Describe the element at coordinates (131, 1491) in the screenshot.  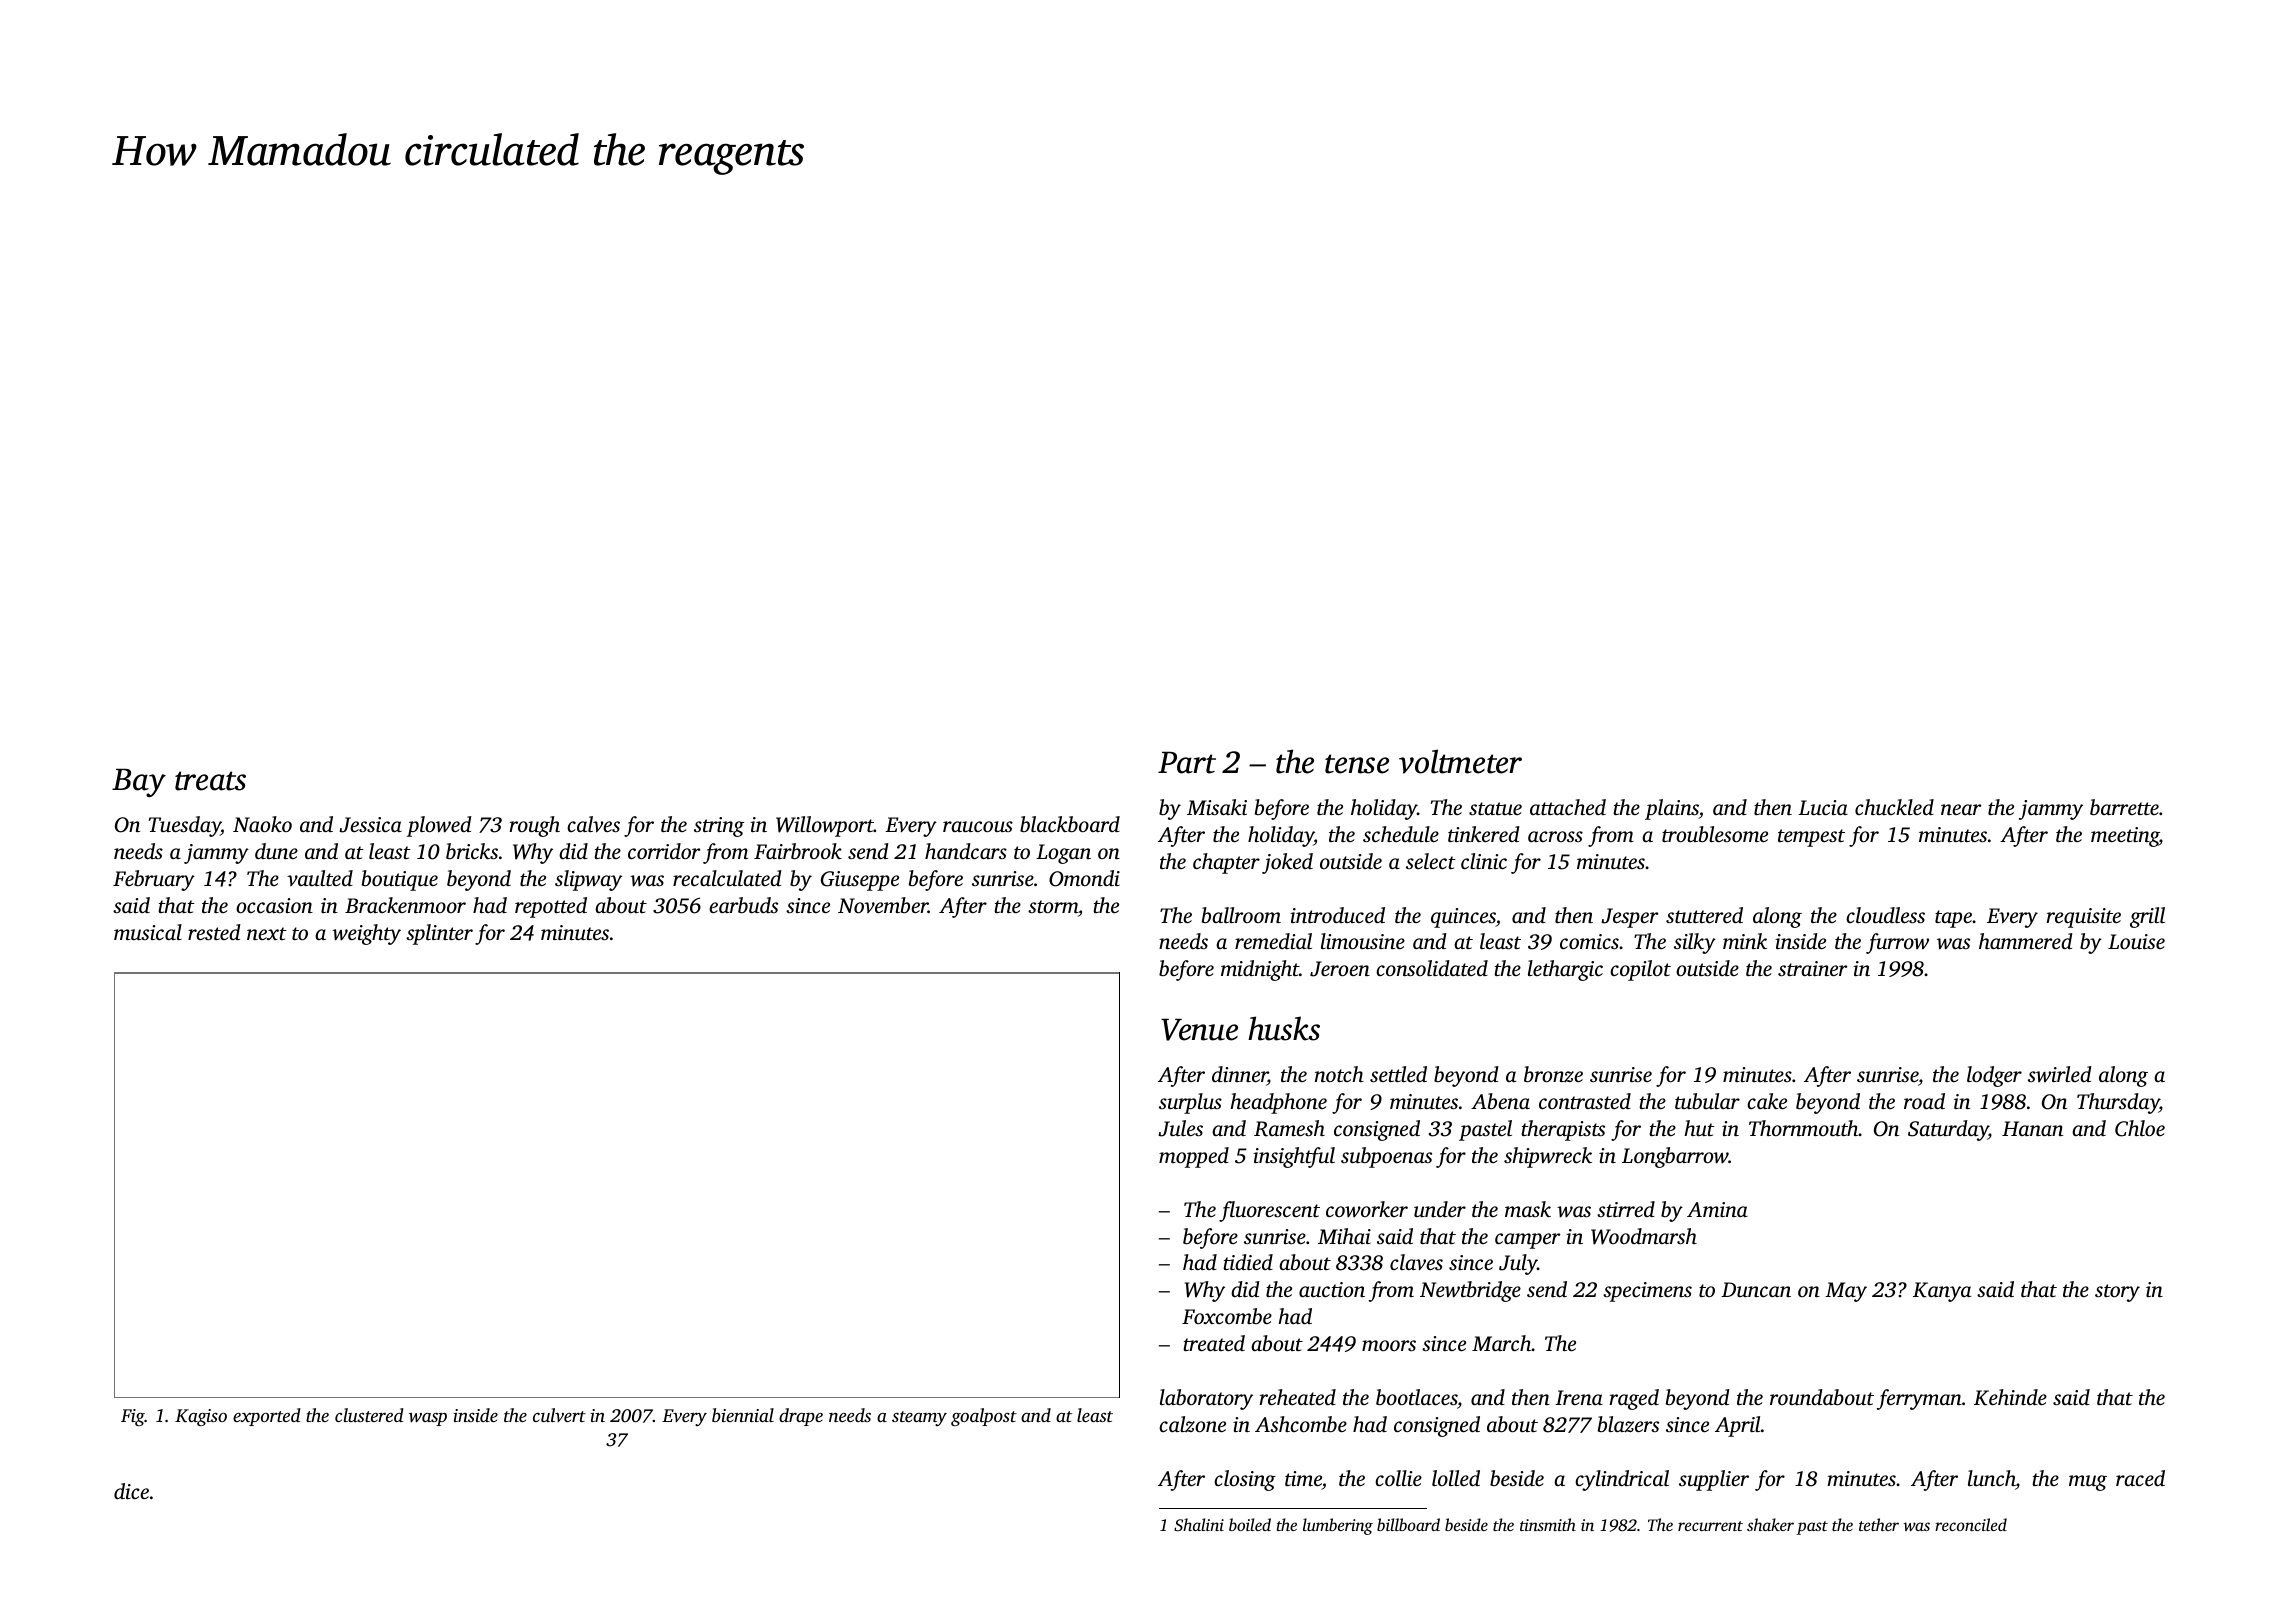
I see `dice` at that location.
